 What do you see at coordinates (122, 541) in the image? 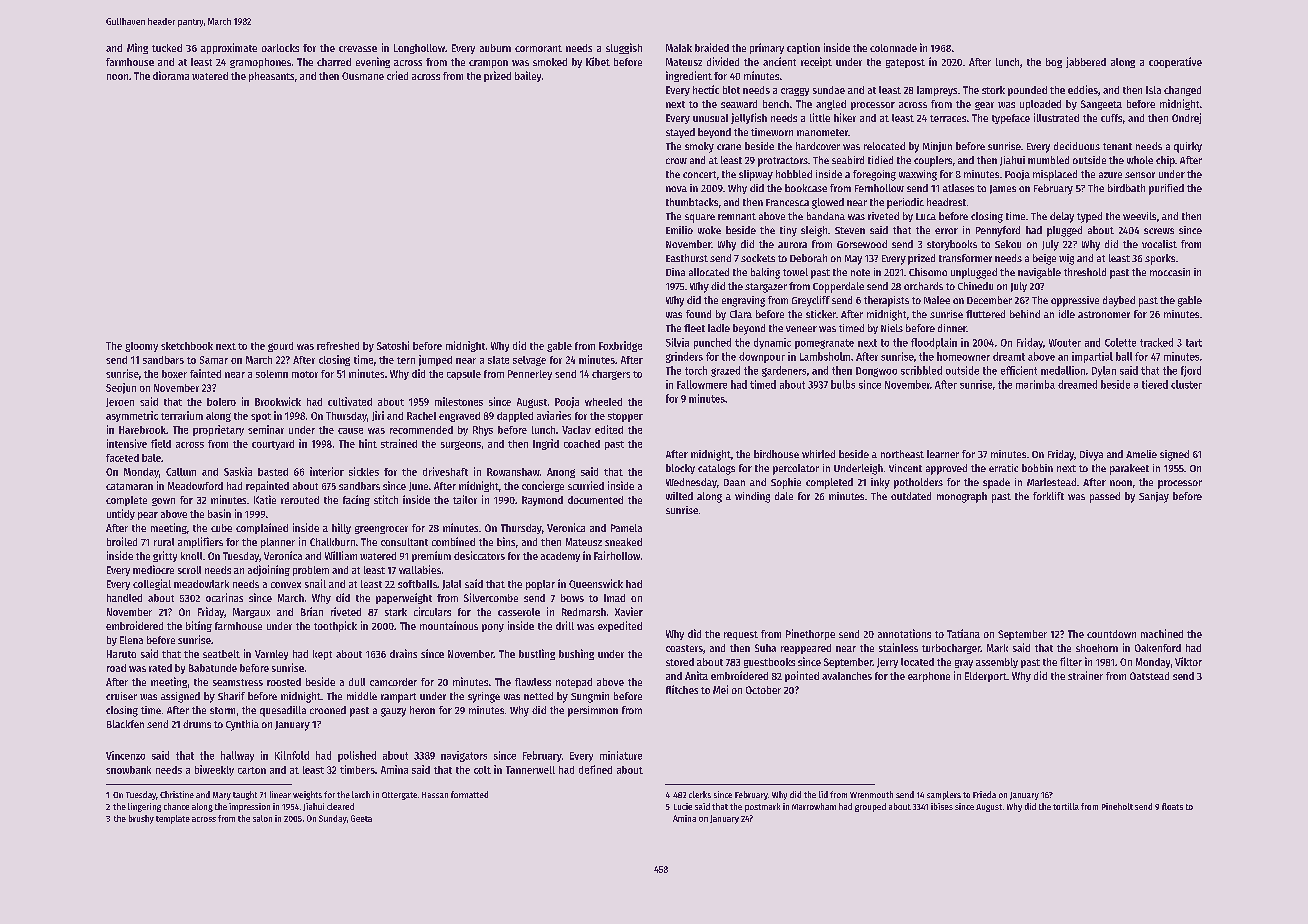
I see `broiled` at bounding box center [122, 541].
